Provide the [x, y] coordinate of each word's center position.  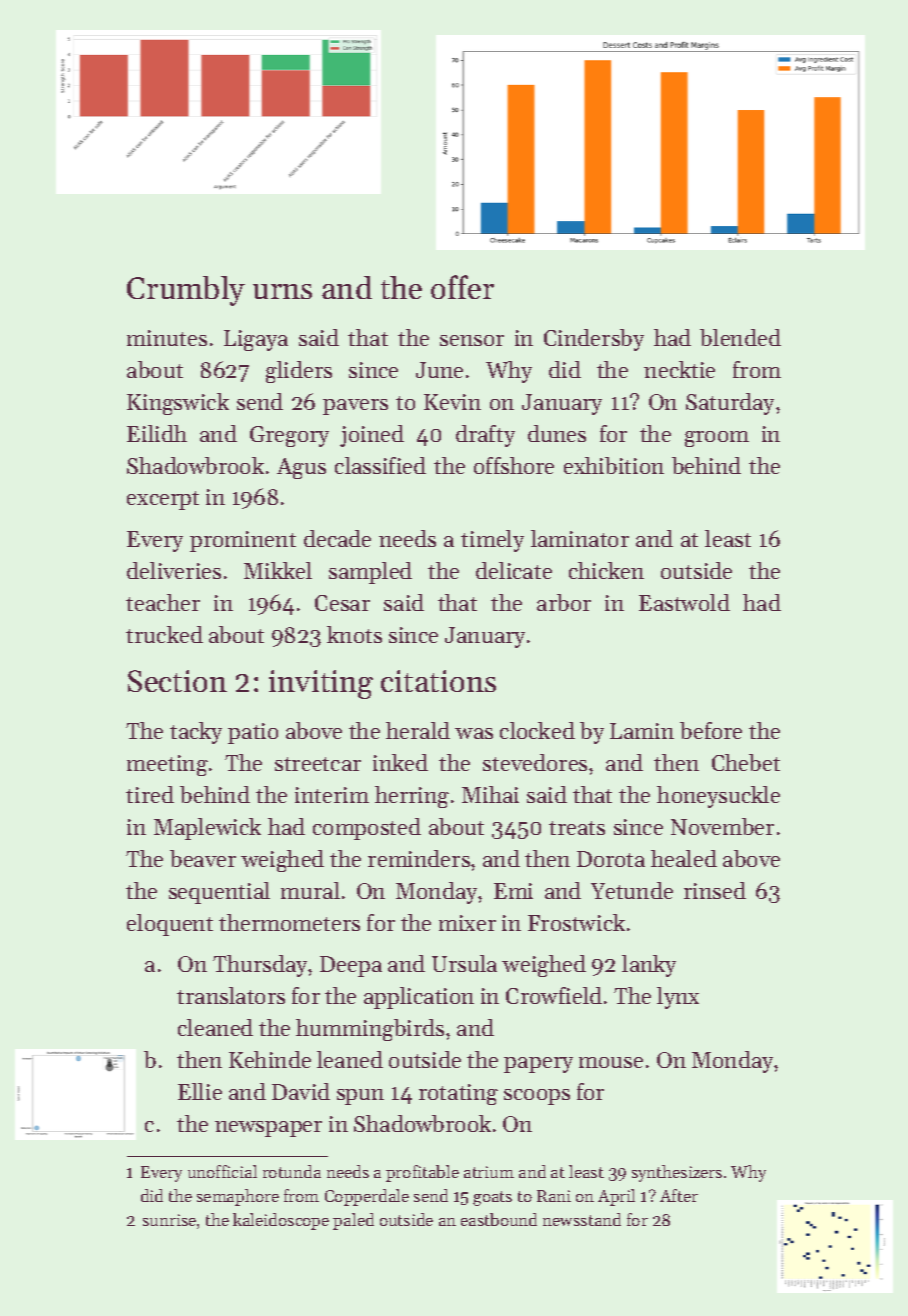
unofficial [222, 1171]
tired [150, 794]
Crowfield [554, 995]
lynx [678, 998]
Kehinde [270, 1059]
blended [740, 337]
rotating [458, 1094]
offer [462, 287]
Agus [301, 468]
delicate [514, 570]
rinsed [715, 890]
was [474, 733]
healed [684, 858]
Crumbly [186, 291]
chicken [606, 570]
